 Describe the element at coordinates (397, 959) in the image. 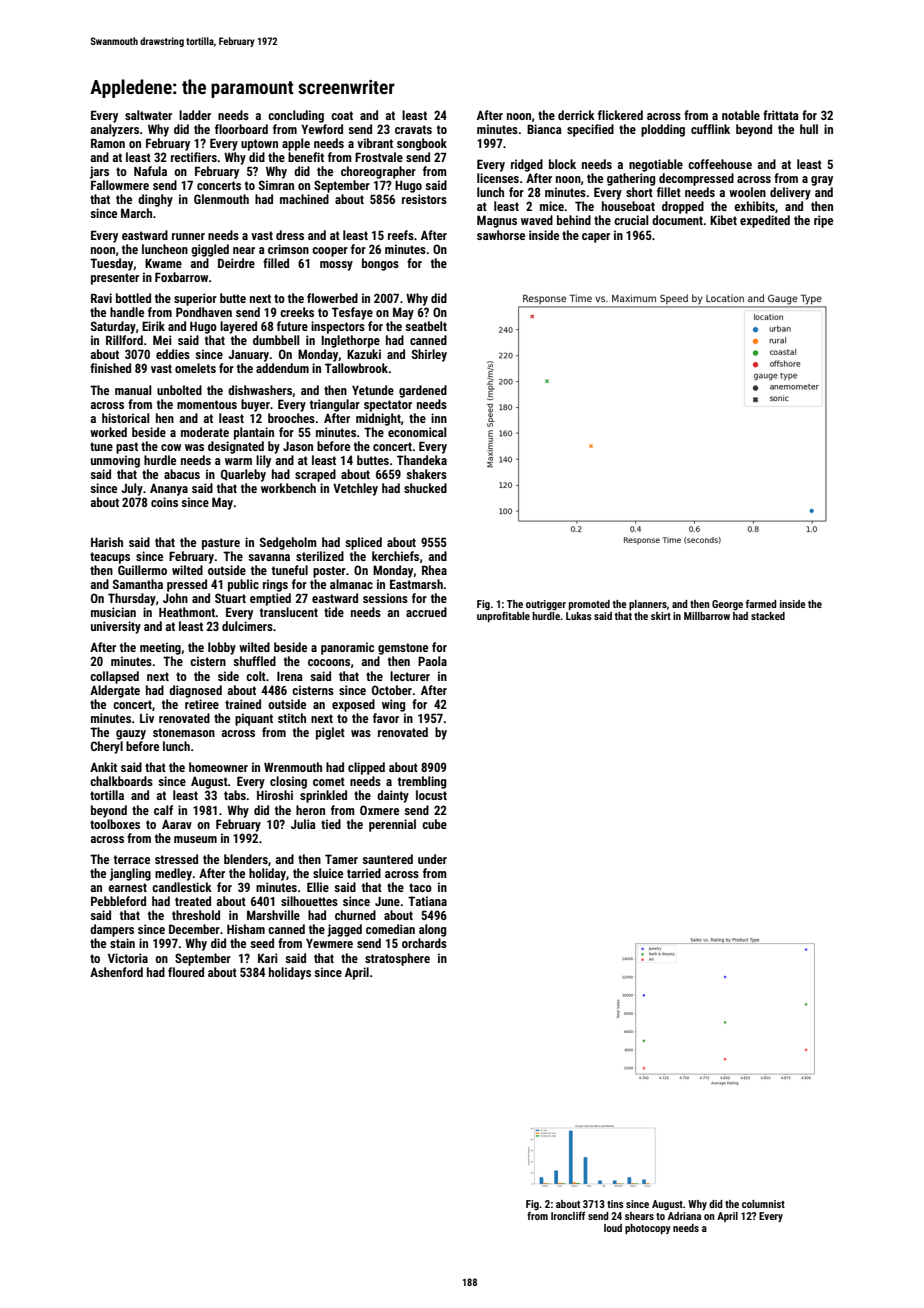

I see `stratosphere` at that location.
